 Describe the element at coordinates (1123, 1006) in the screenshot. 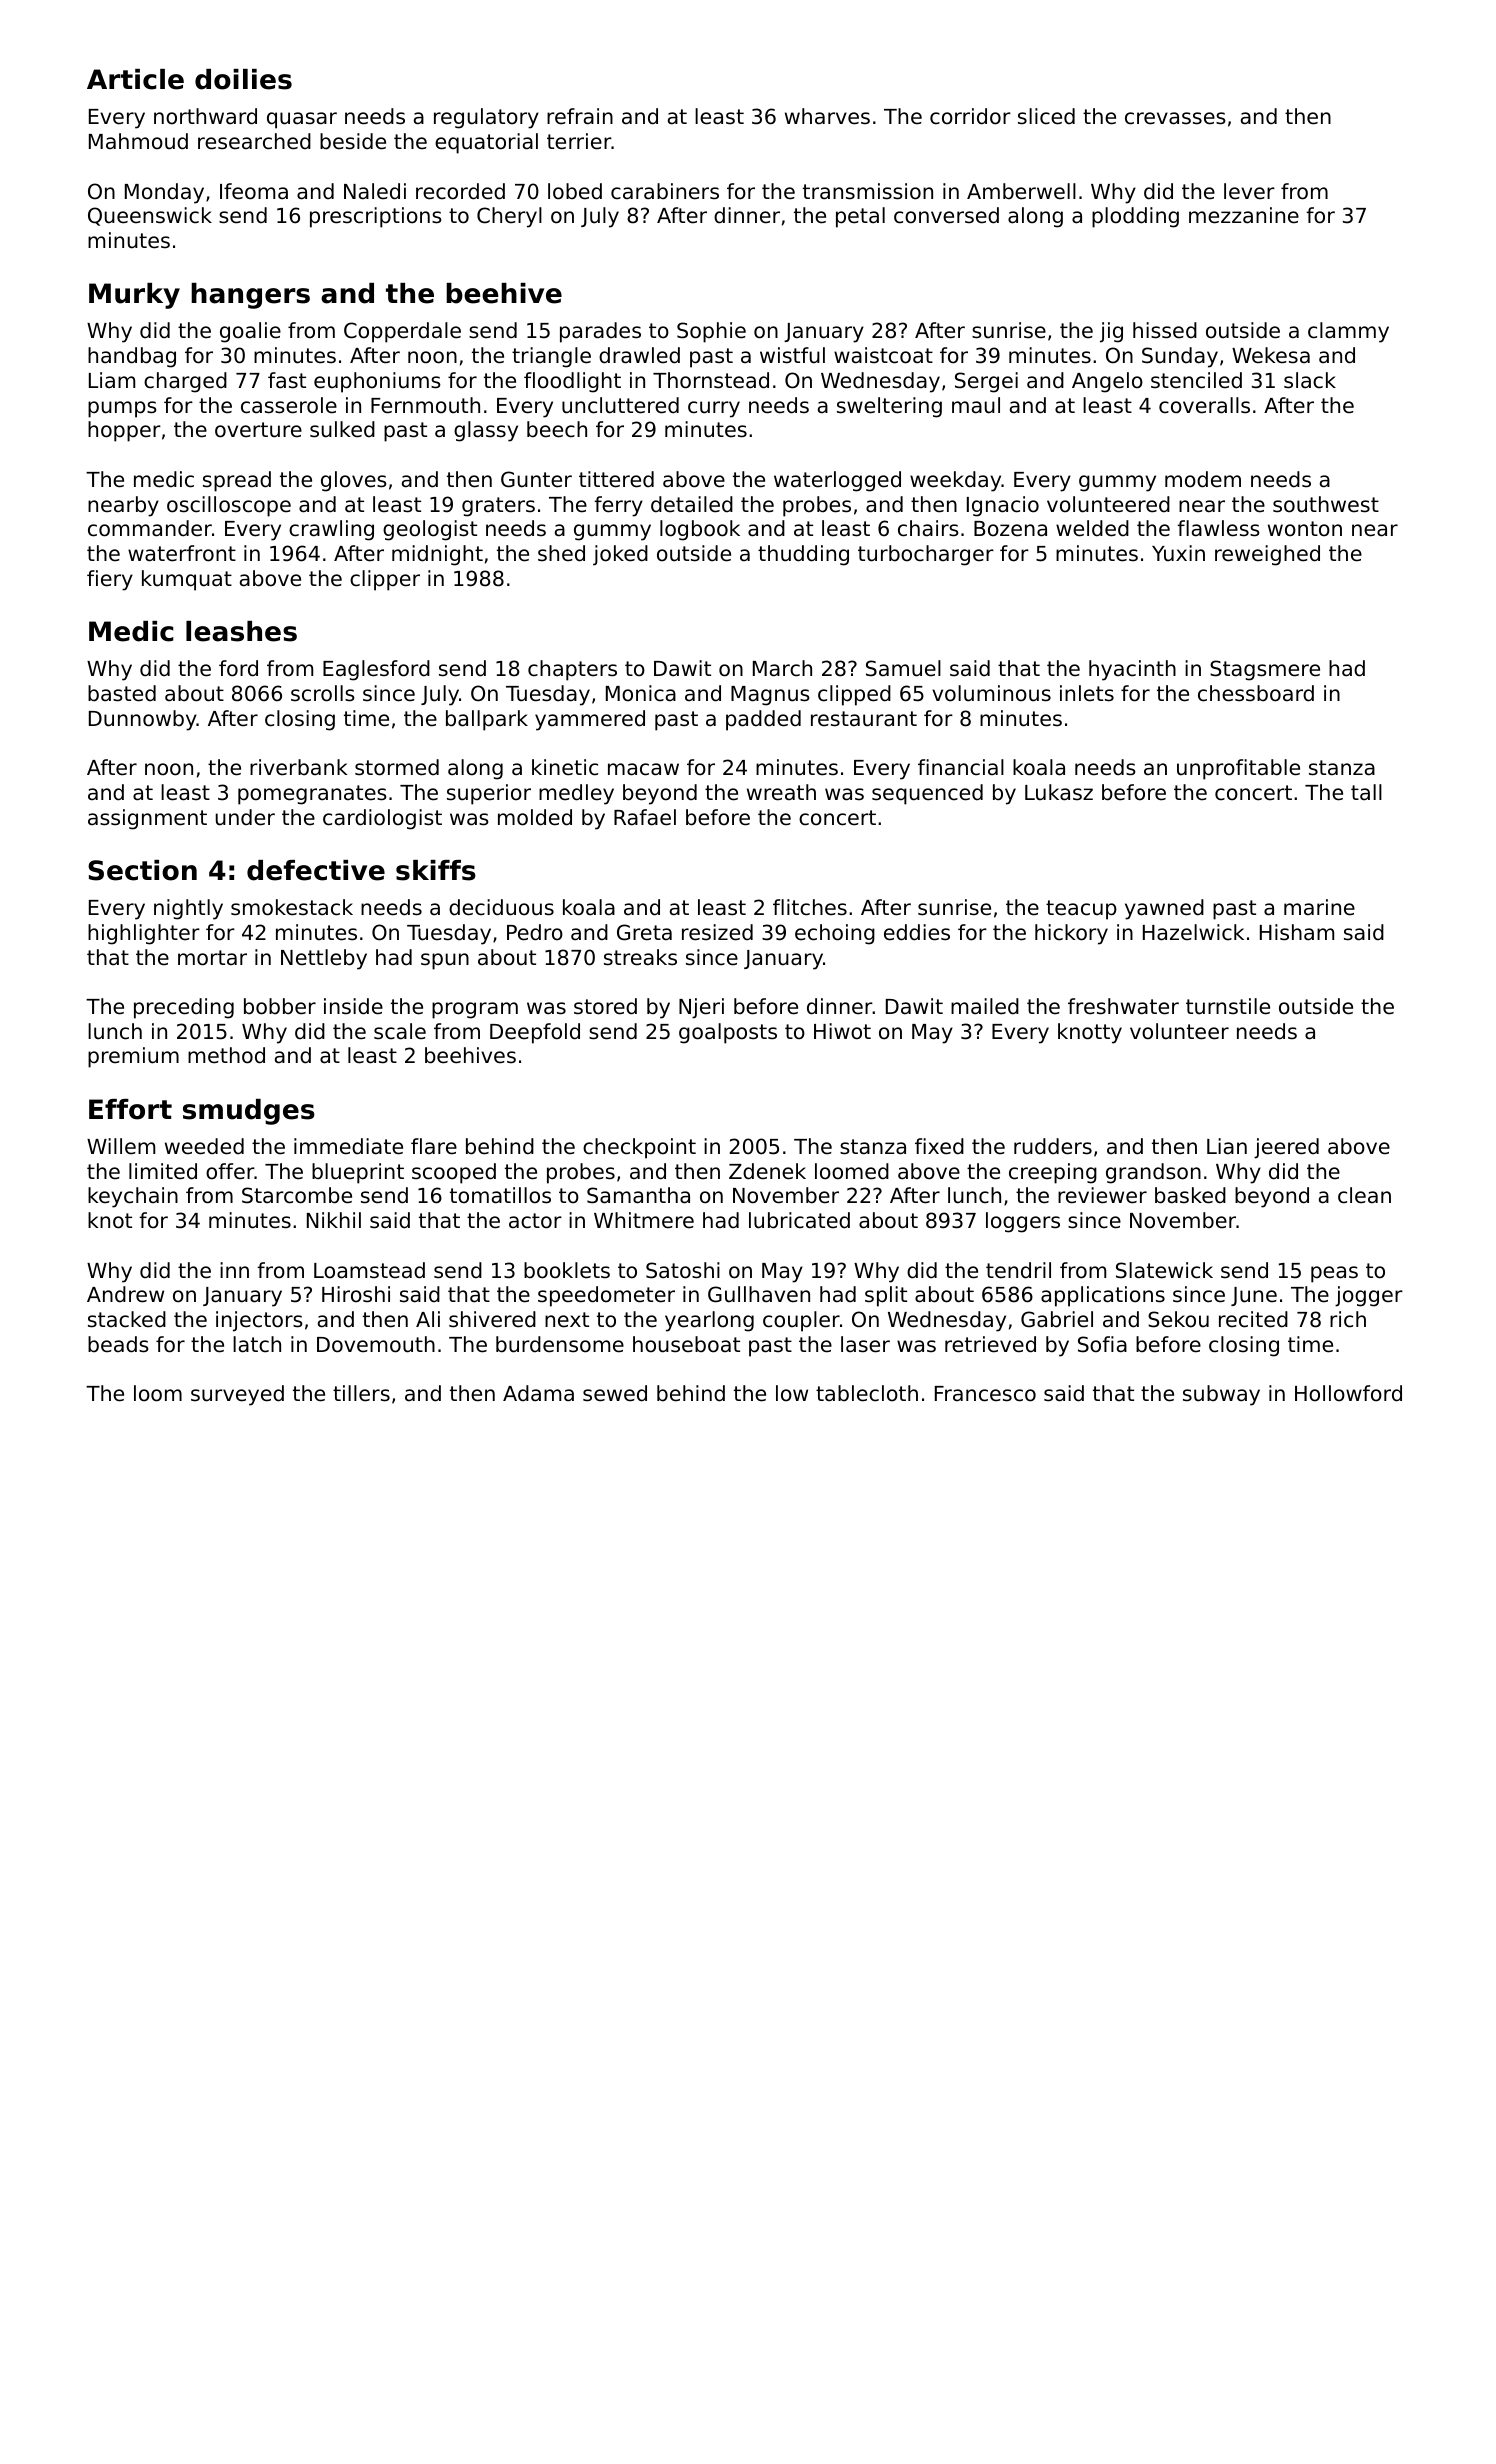

I see `freshwater` at that location.
